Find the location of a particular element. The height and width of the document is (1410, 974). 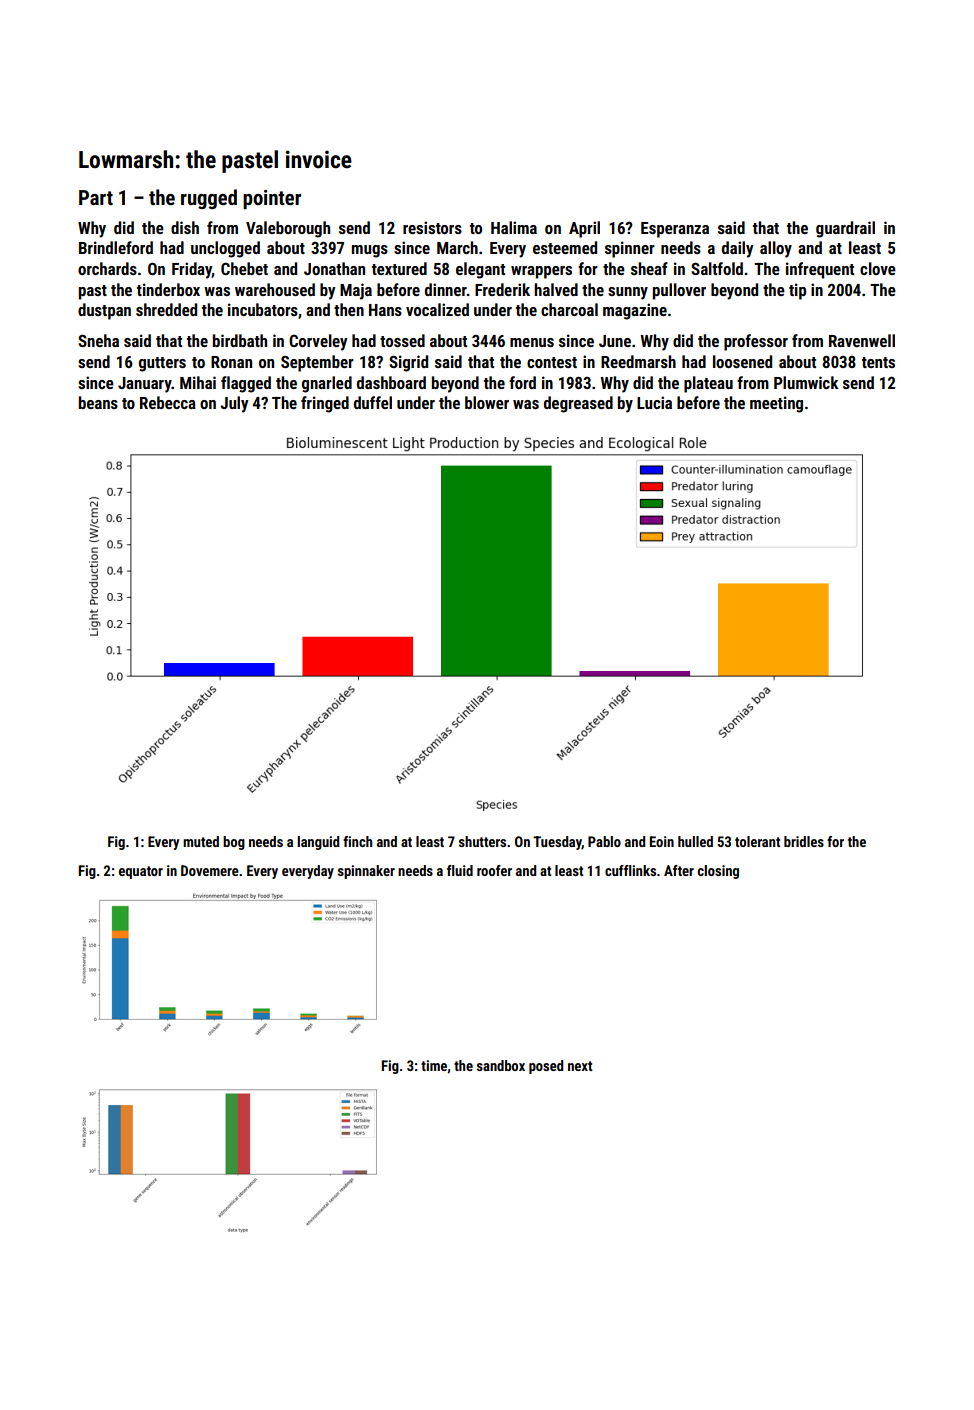

shutters is located at coordinates (482, 841).
